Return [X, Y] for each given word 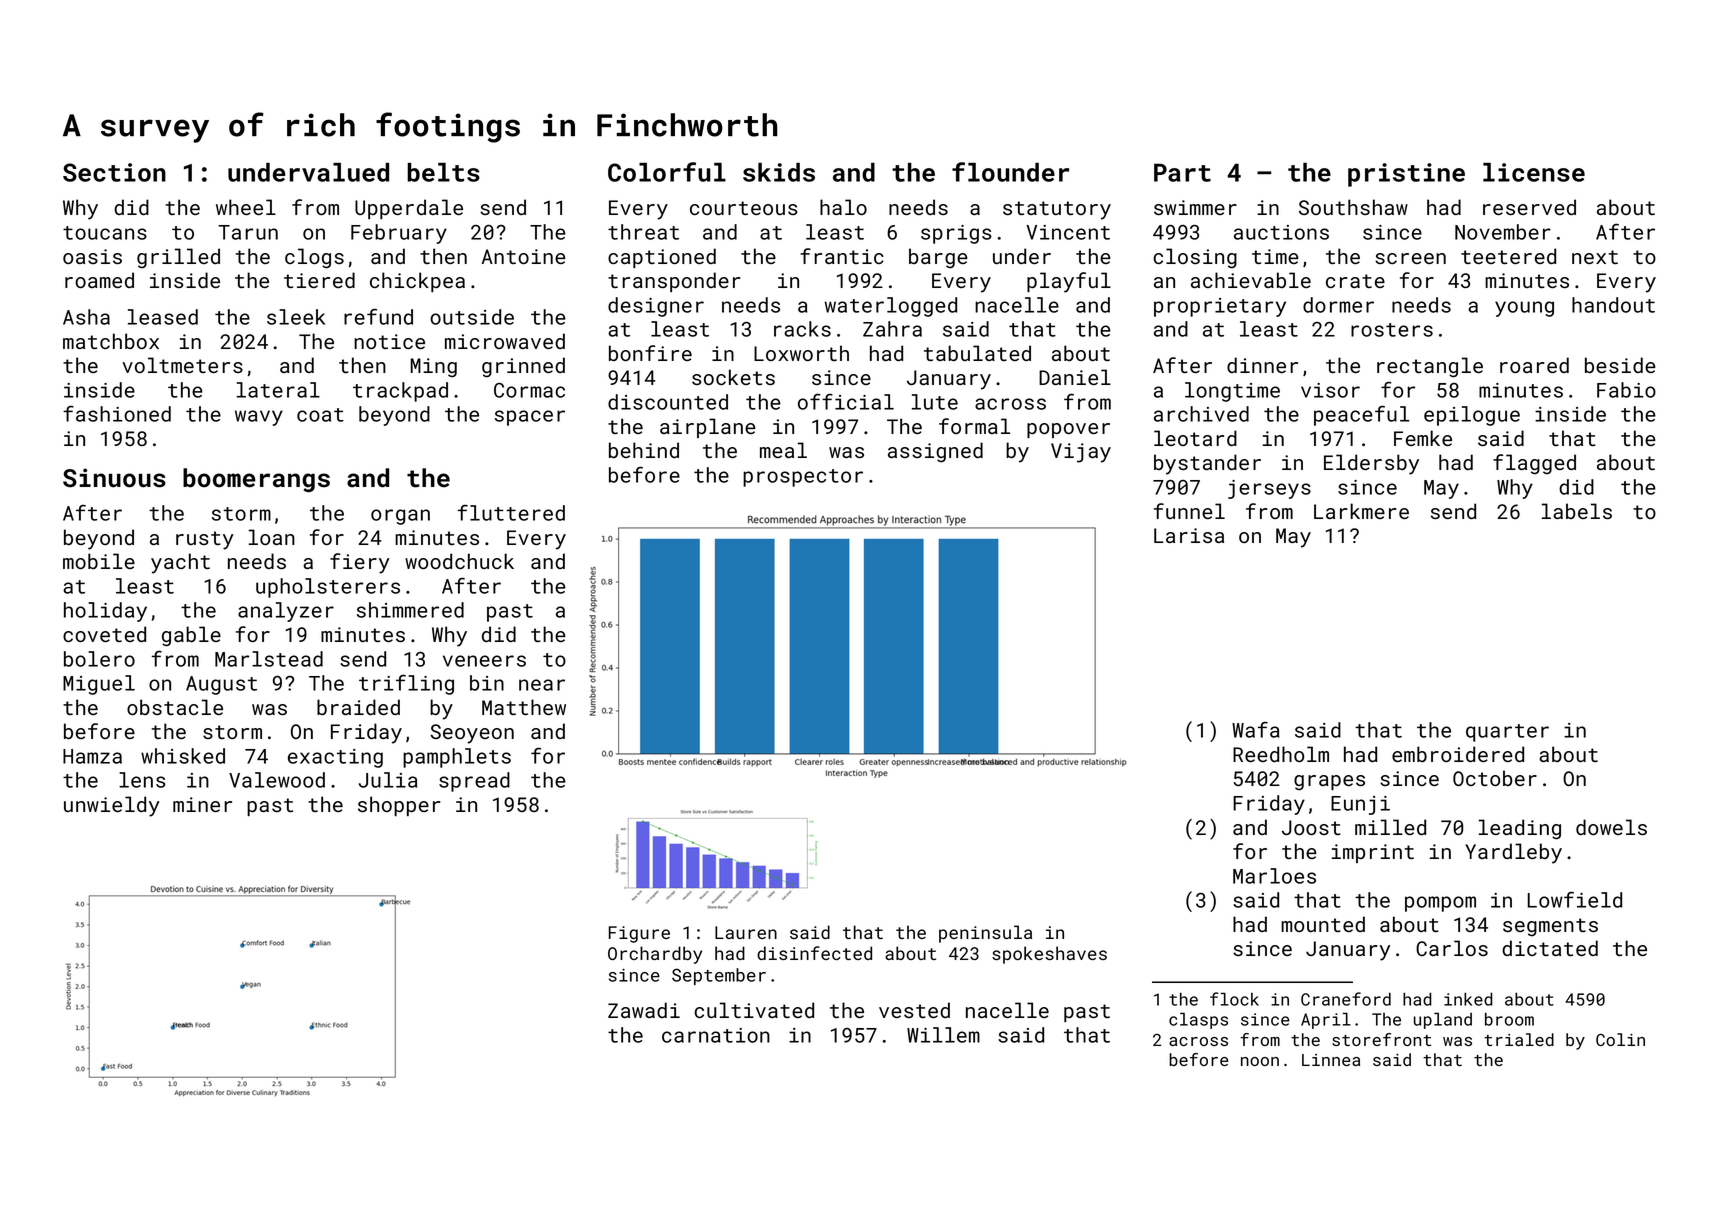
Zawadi [644, 1010]
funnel [1189, 511]
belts [443, 172]
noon [1260, 1061]
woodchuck [459, 561]
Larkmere [1361, 511]
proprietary [1220, 307]
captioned [662, 258]
